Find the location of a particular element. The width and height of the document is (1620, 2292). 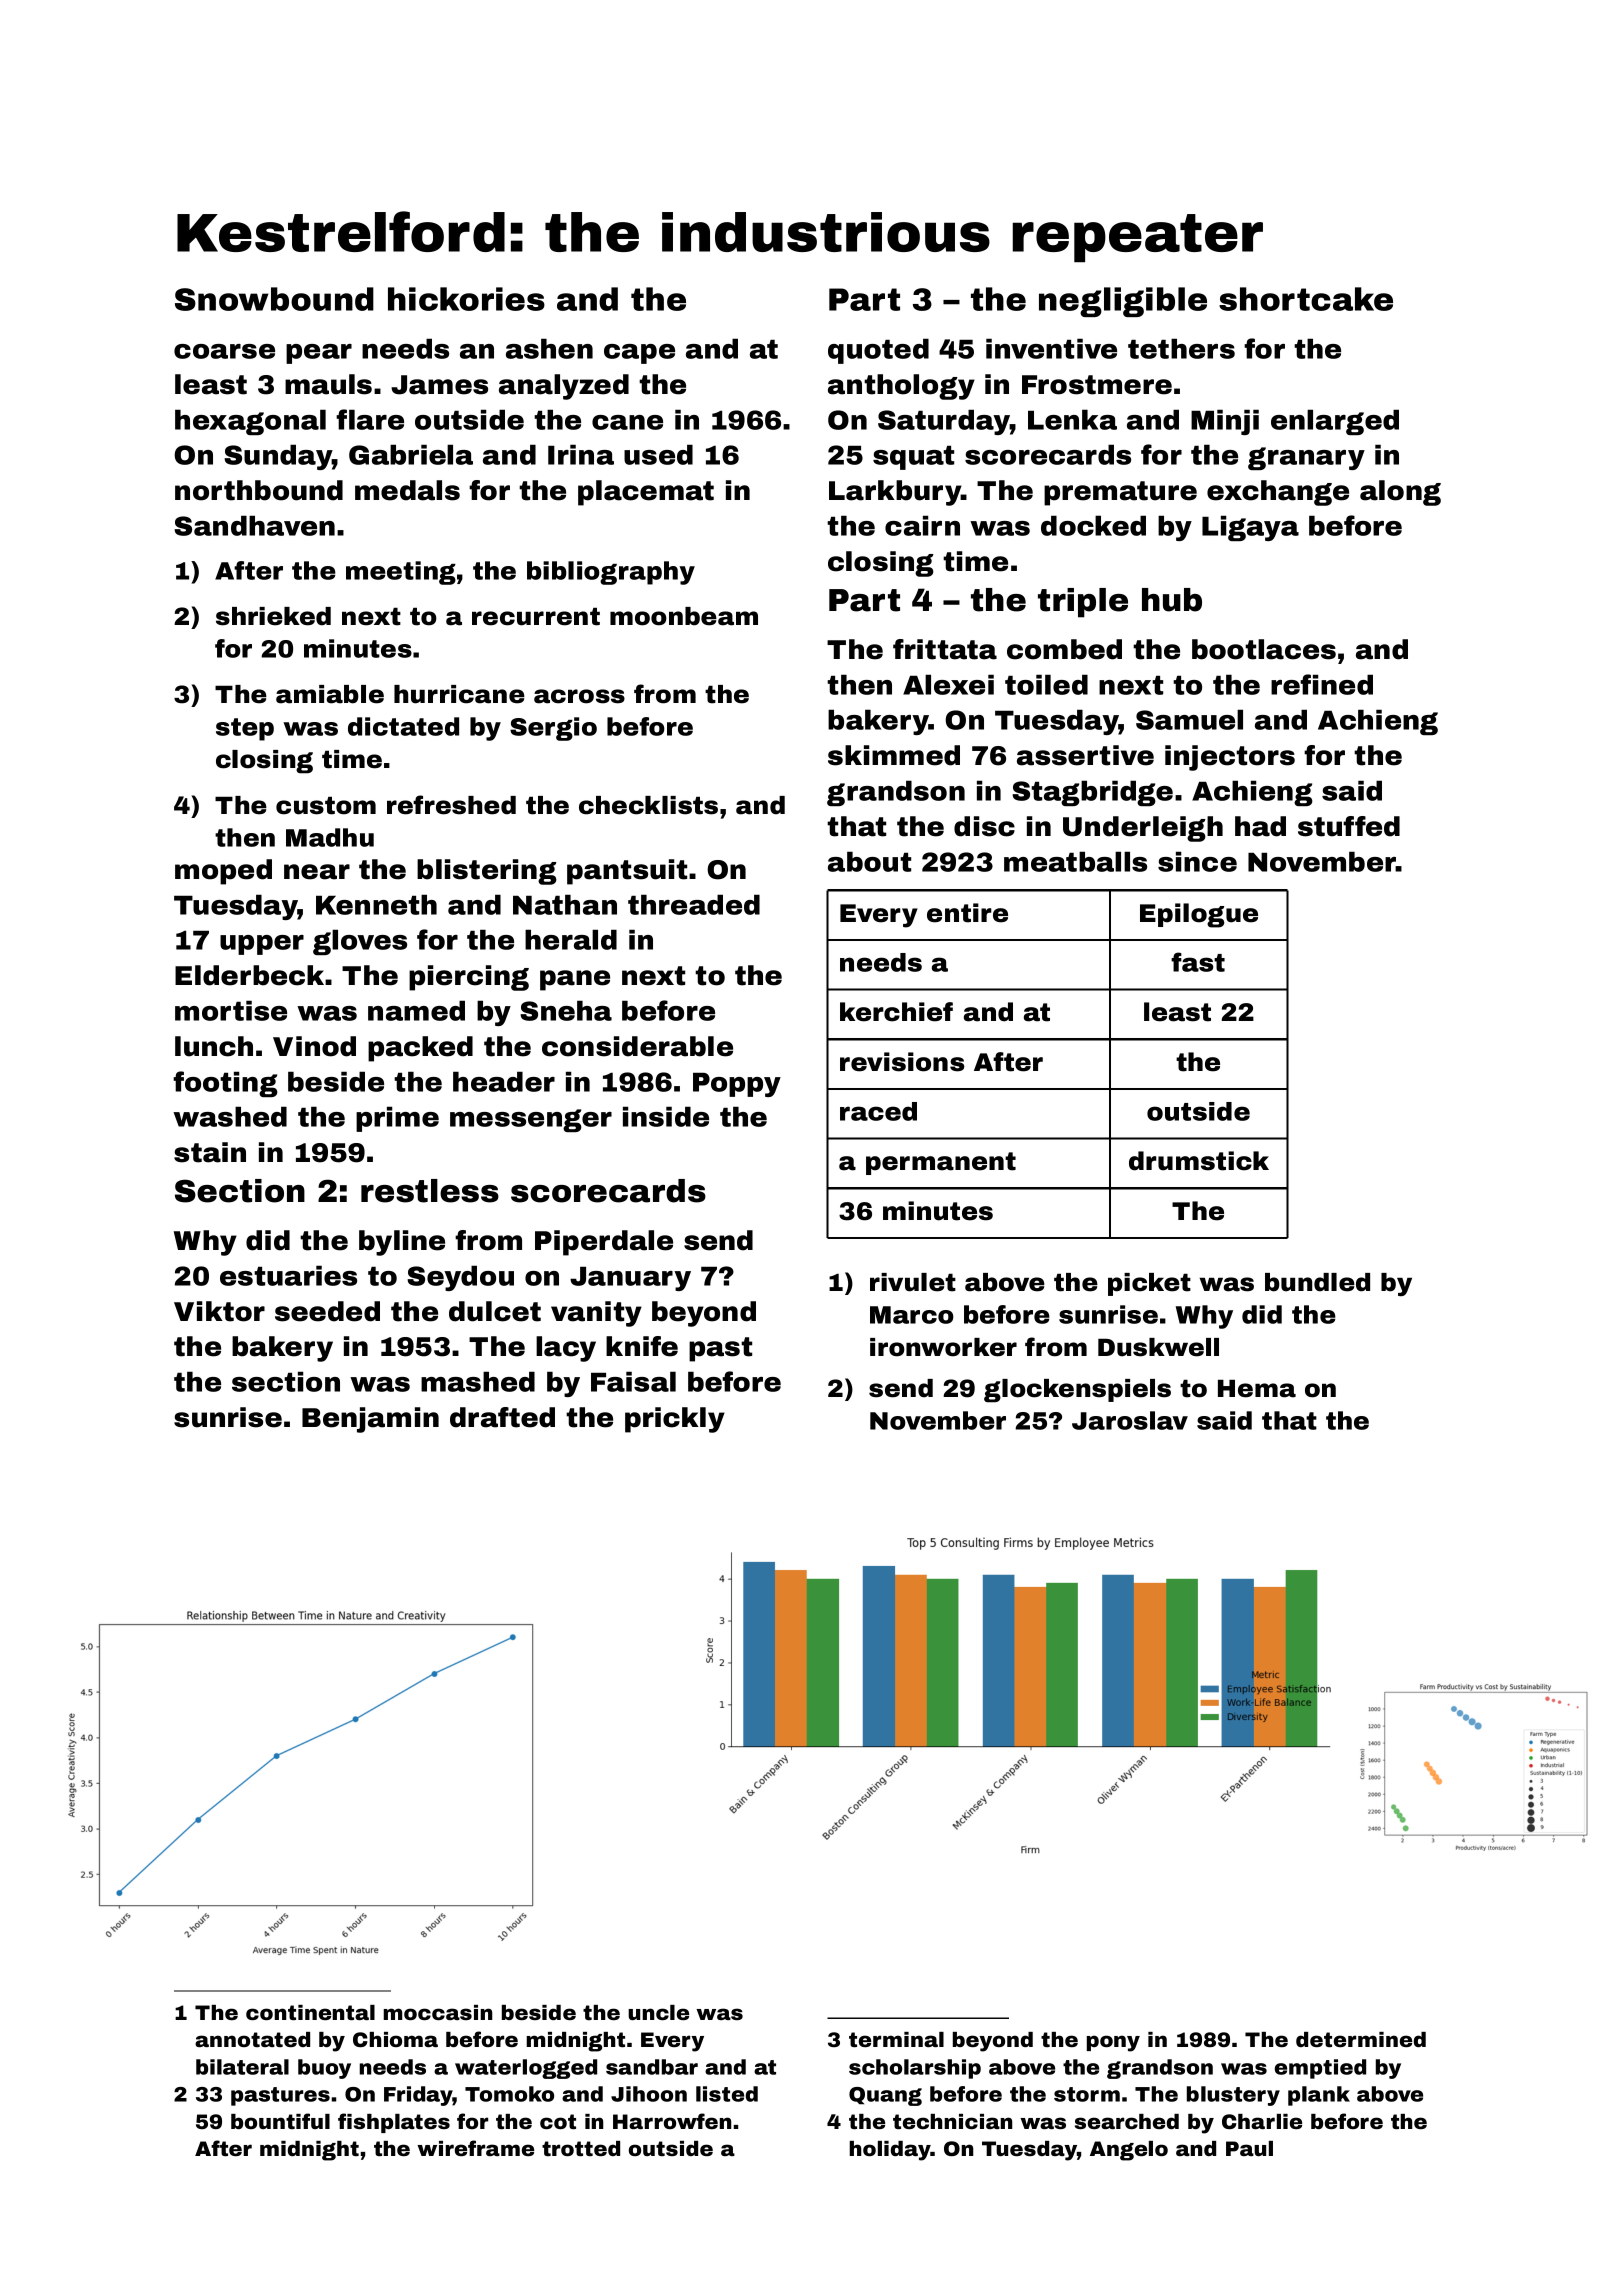

Sergio is located at coordinates (553, 729).
